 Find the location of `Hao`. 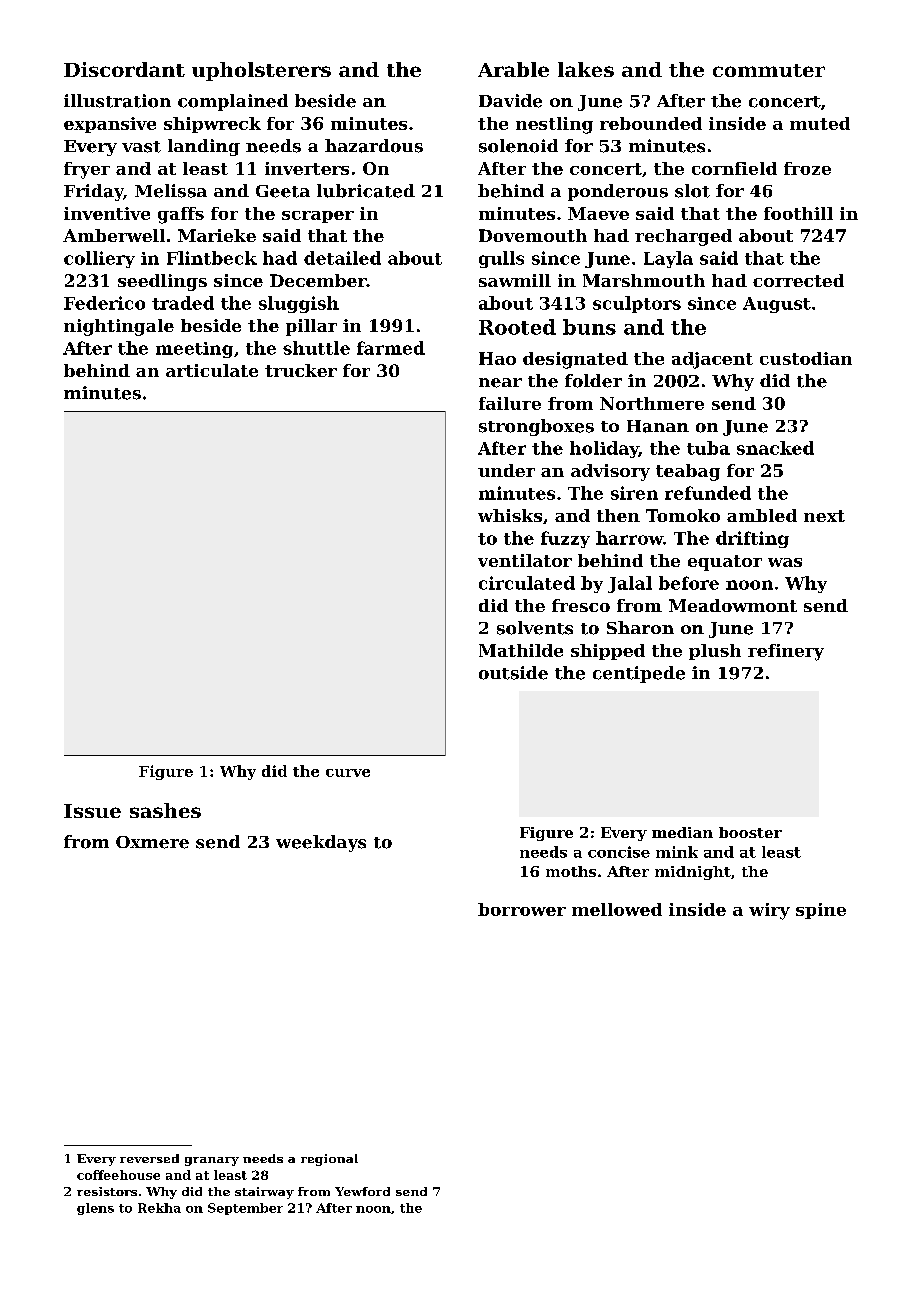

Hao is located at coordinates (497, 358).
